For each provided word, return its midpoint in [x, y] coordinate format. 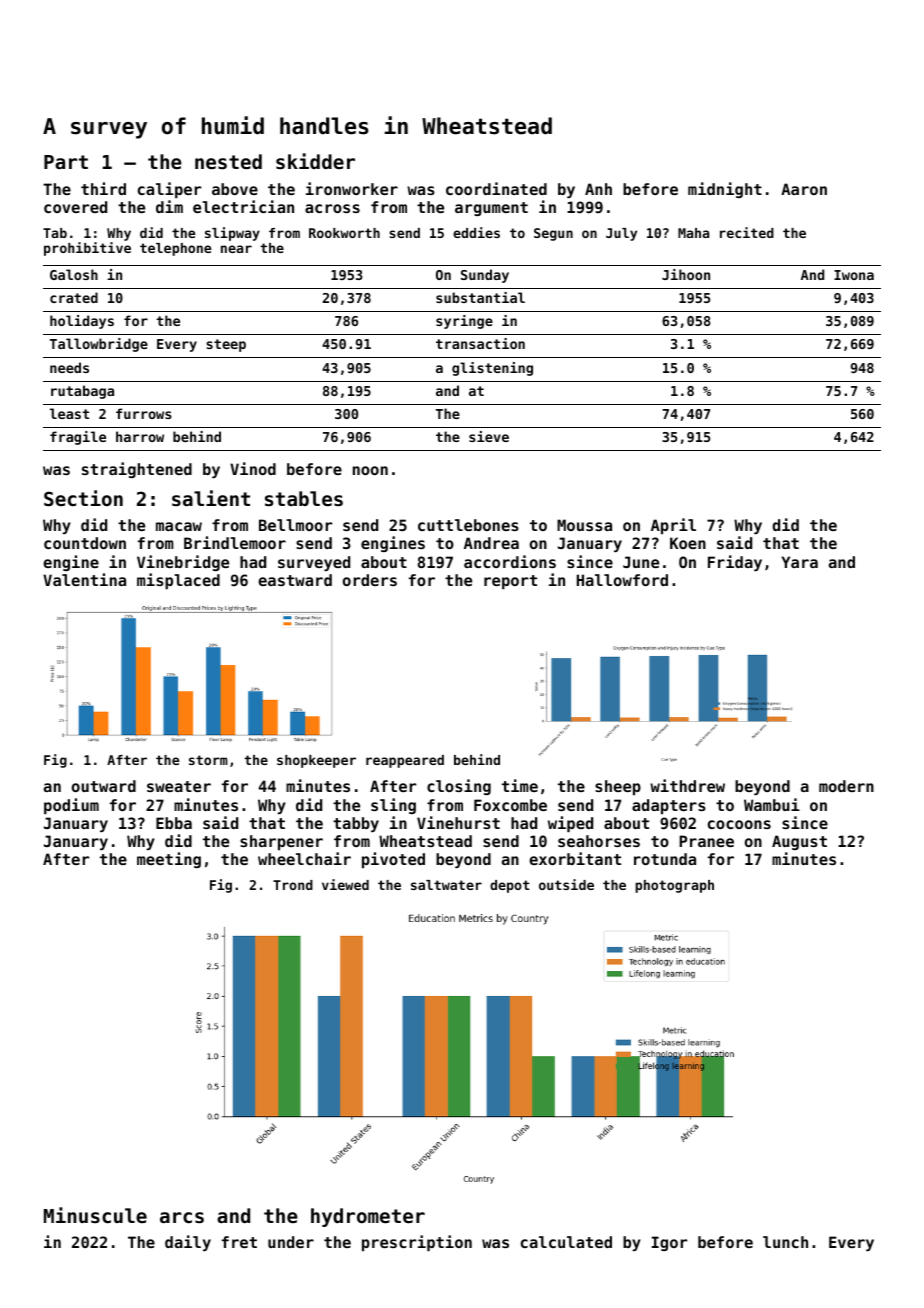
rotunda [665, 859]
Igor [669, 1243]
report [510, 582]
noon [370, 470]
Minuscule [95, 1215]
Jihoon [686, 274]
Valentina [84, 579]
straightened [137, 470]
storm [208, 760]
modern [846, 786]
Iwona [854, 275]
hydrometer [368, 1217]
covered [75, 207]
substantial [480, 297]
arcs [182, 1218]
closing [459, 787]
